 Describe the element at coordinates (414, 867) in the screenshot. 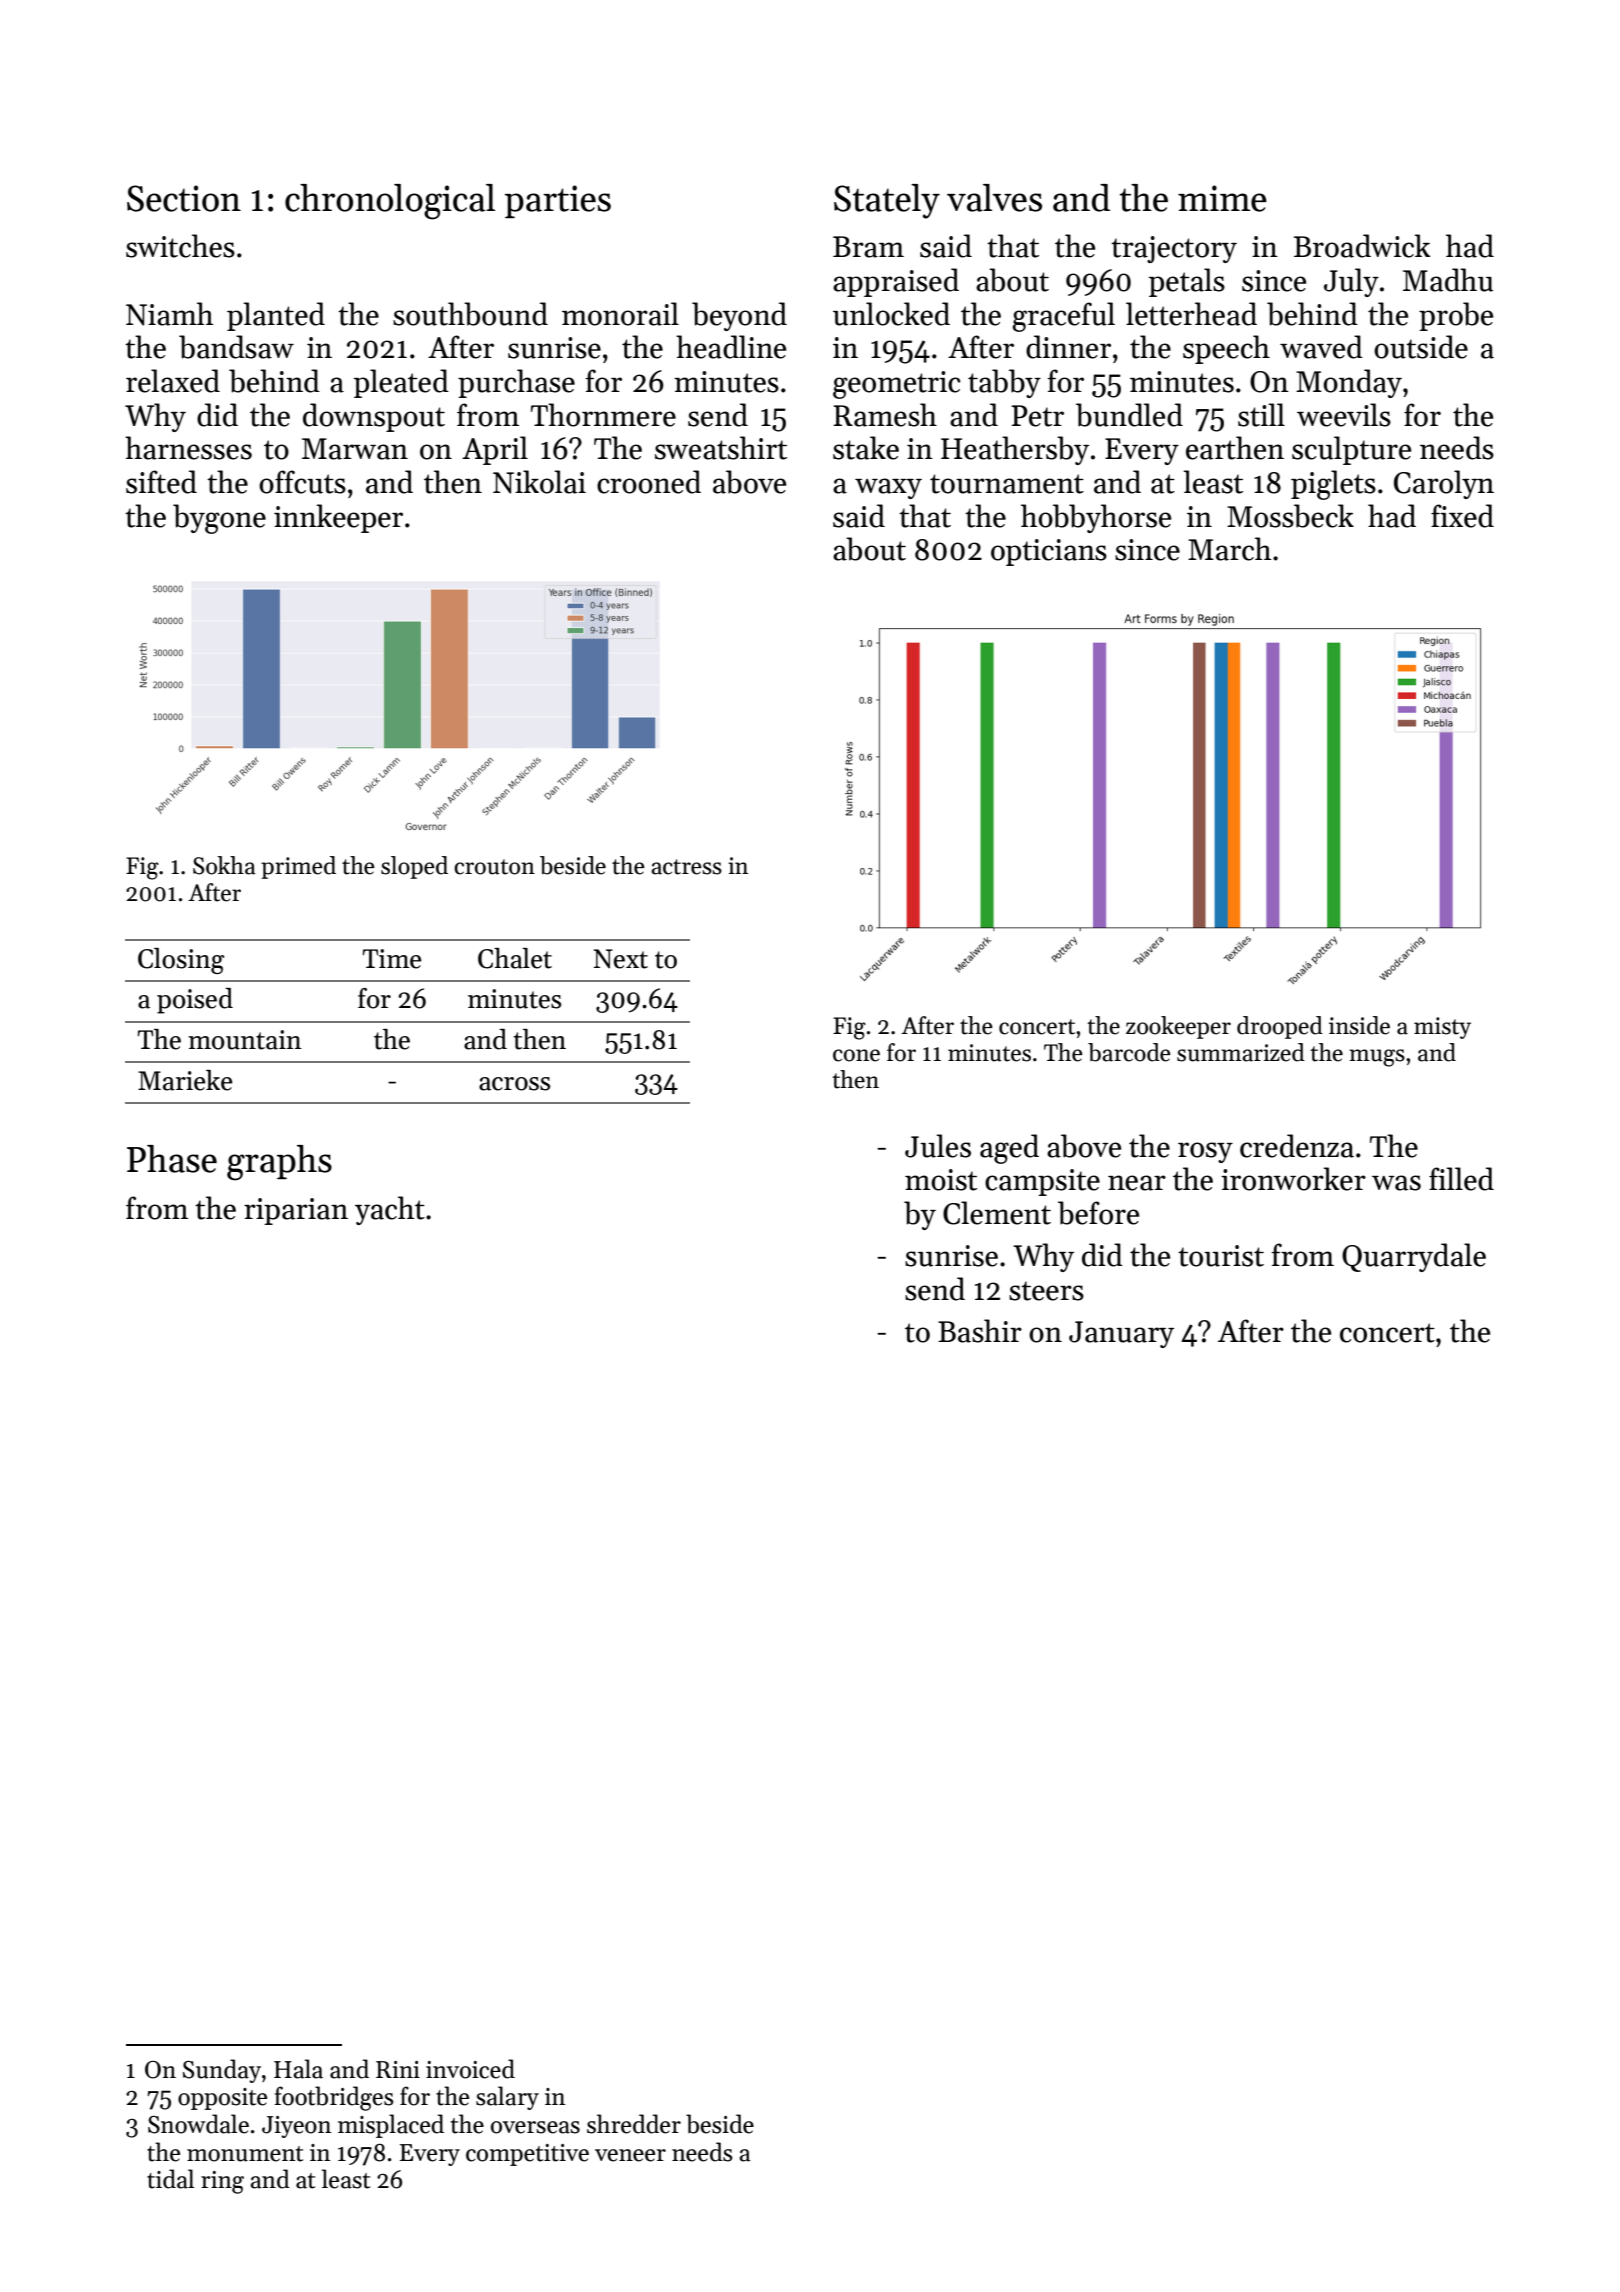

I see `sloped` at that location.
